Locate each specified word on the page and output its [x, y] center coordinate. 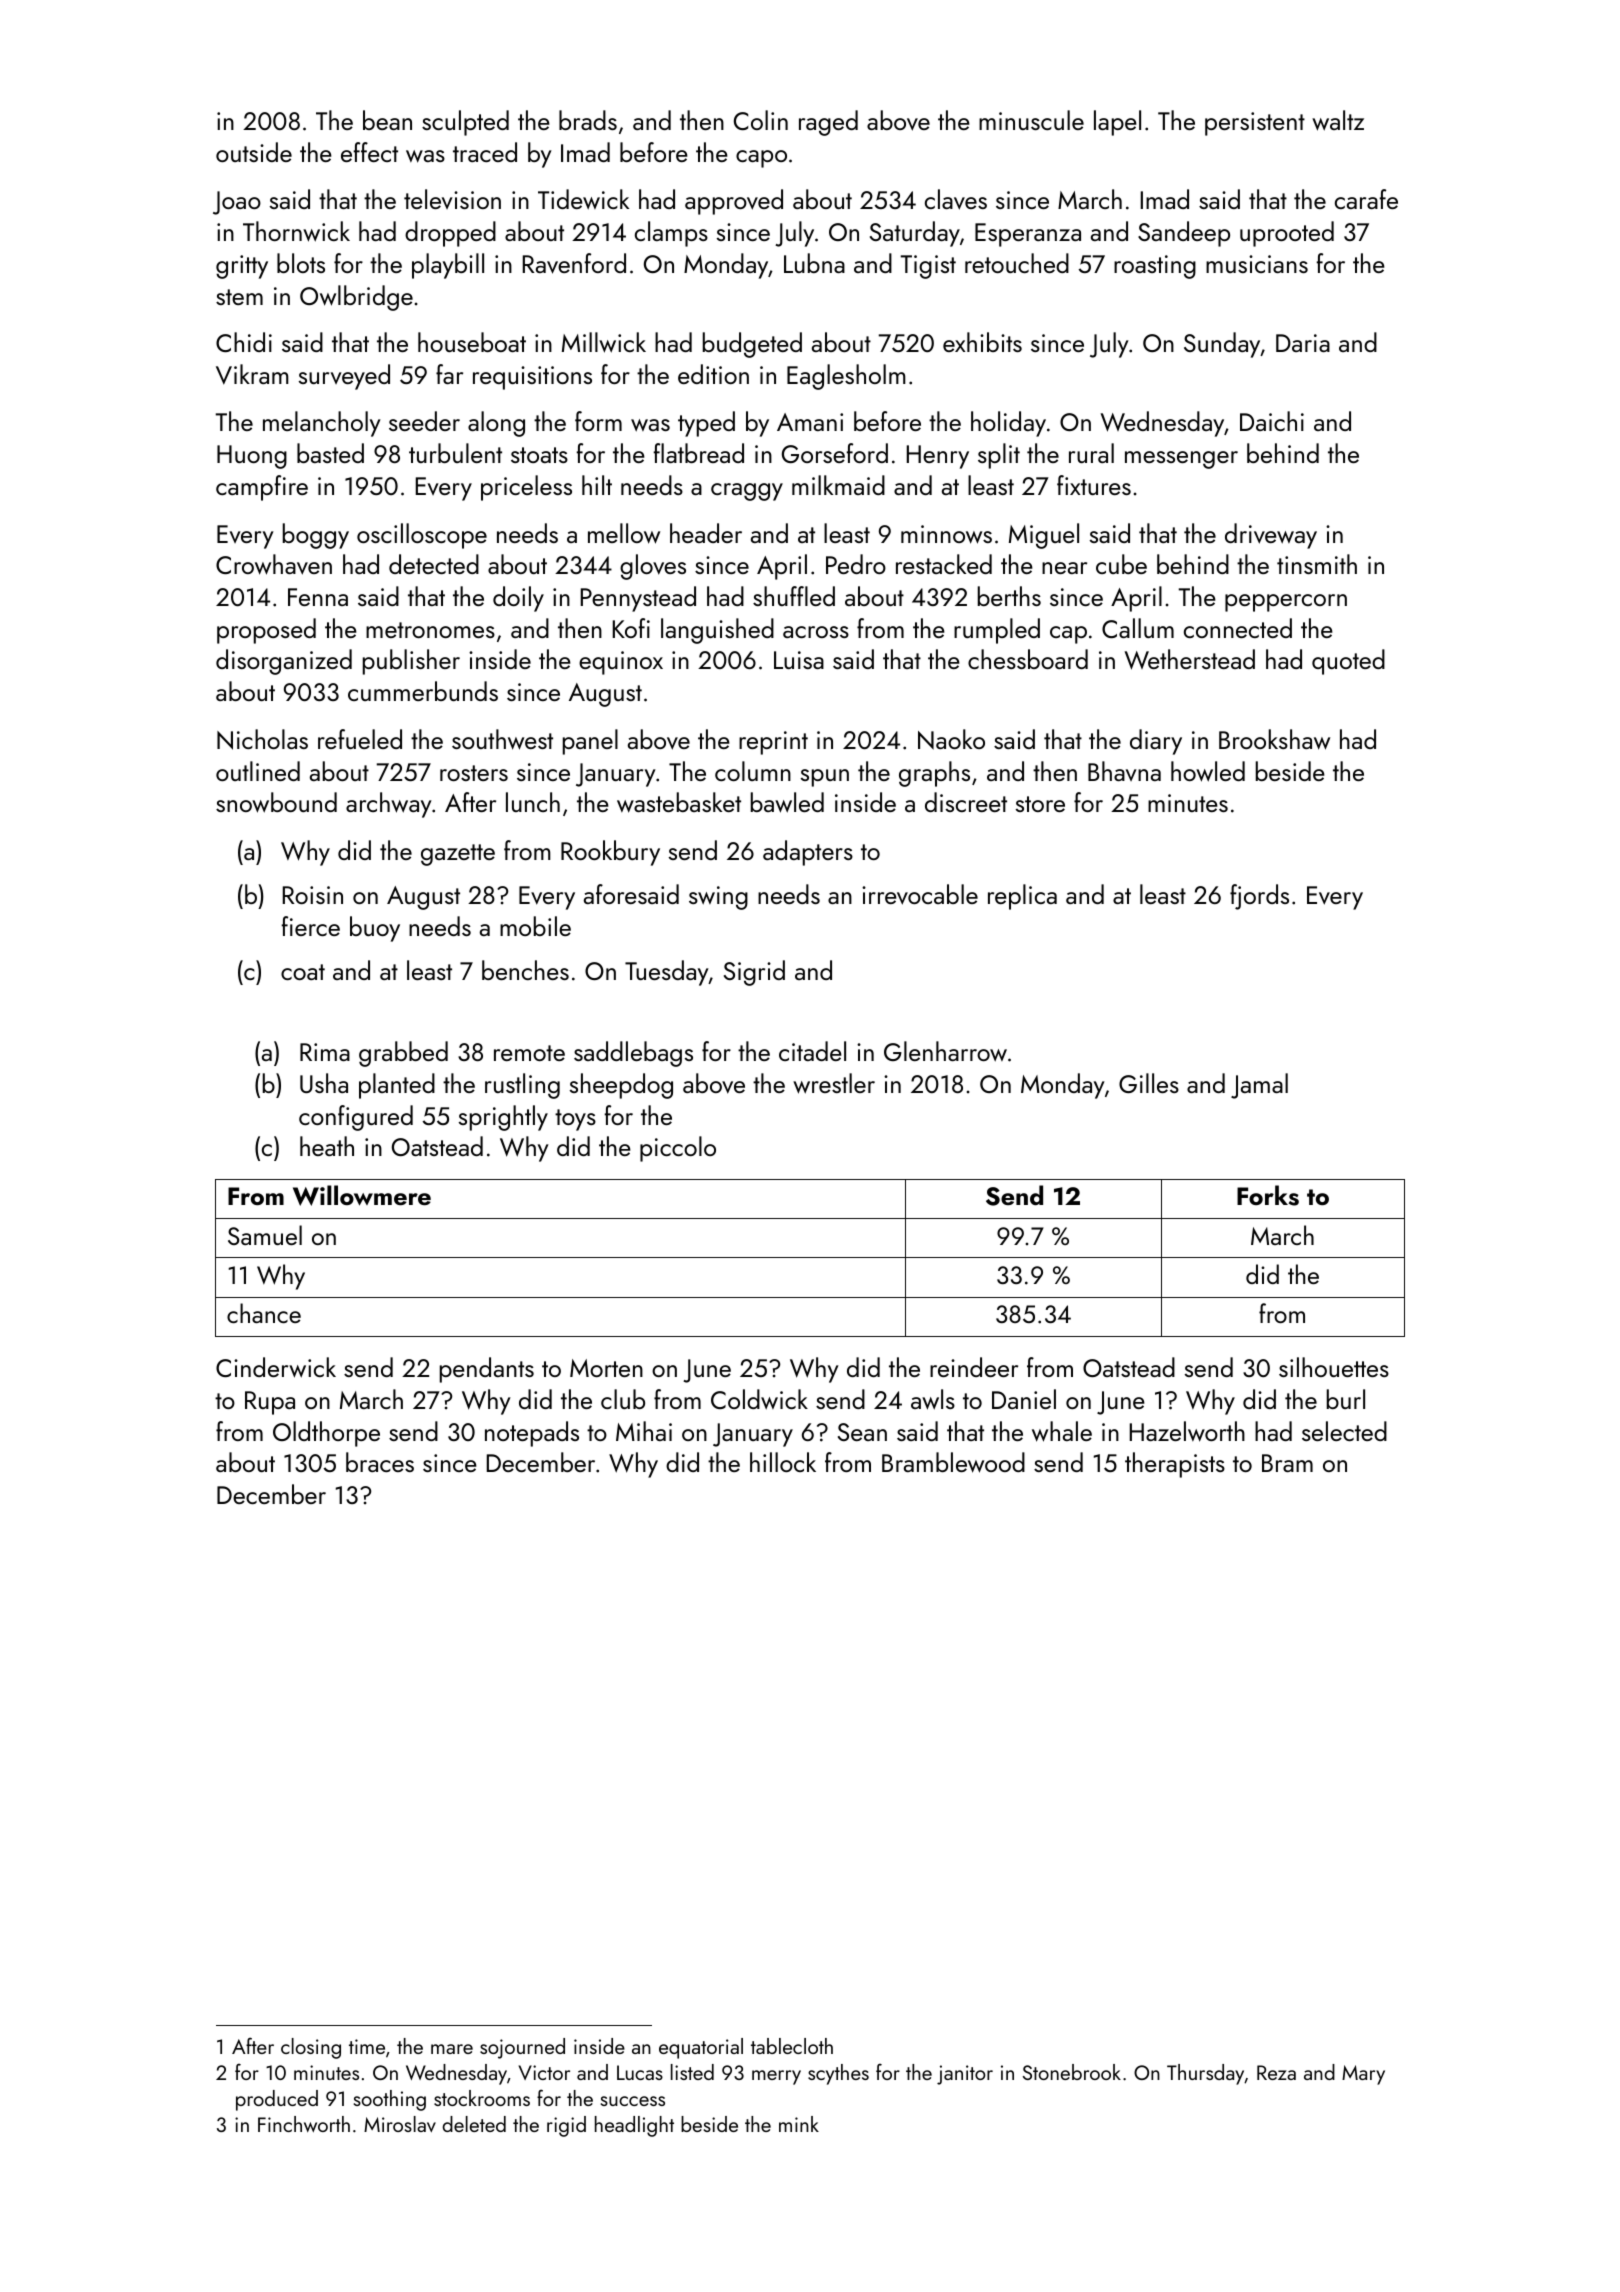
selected [1344, 1431]
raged [828, 123]
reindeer [974, 1367]
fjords [1259, 897]
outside [254, 152]
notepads [532, 1434]
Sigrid [754, 973]
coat [303, 972]
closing [311, 2048]
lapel [1117, 123]
